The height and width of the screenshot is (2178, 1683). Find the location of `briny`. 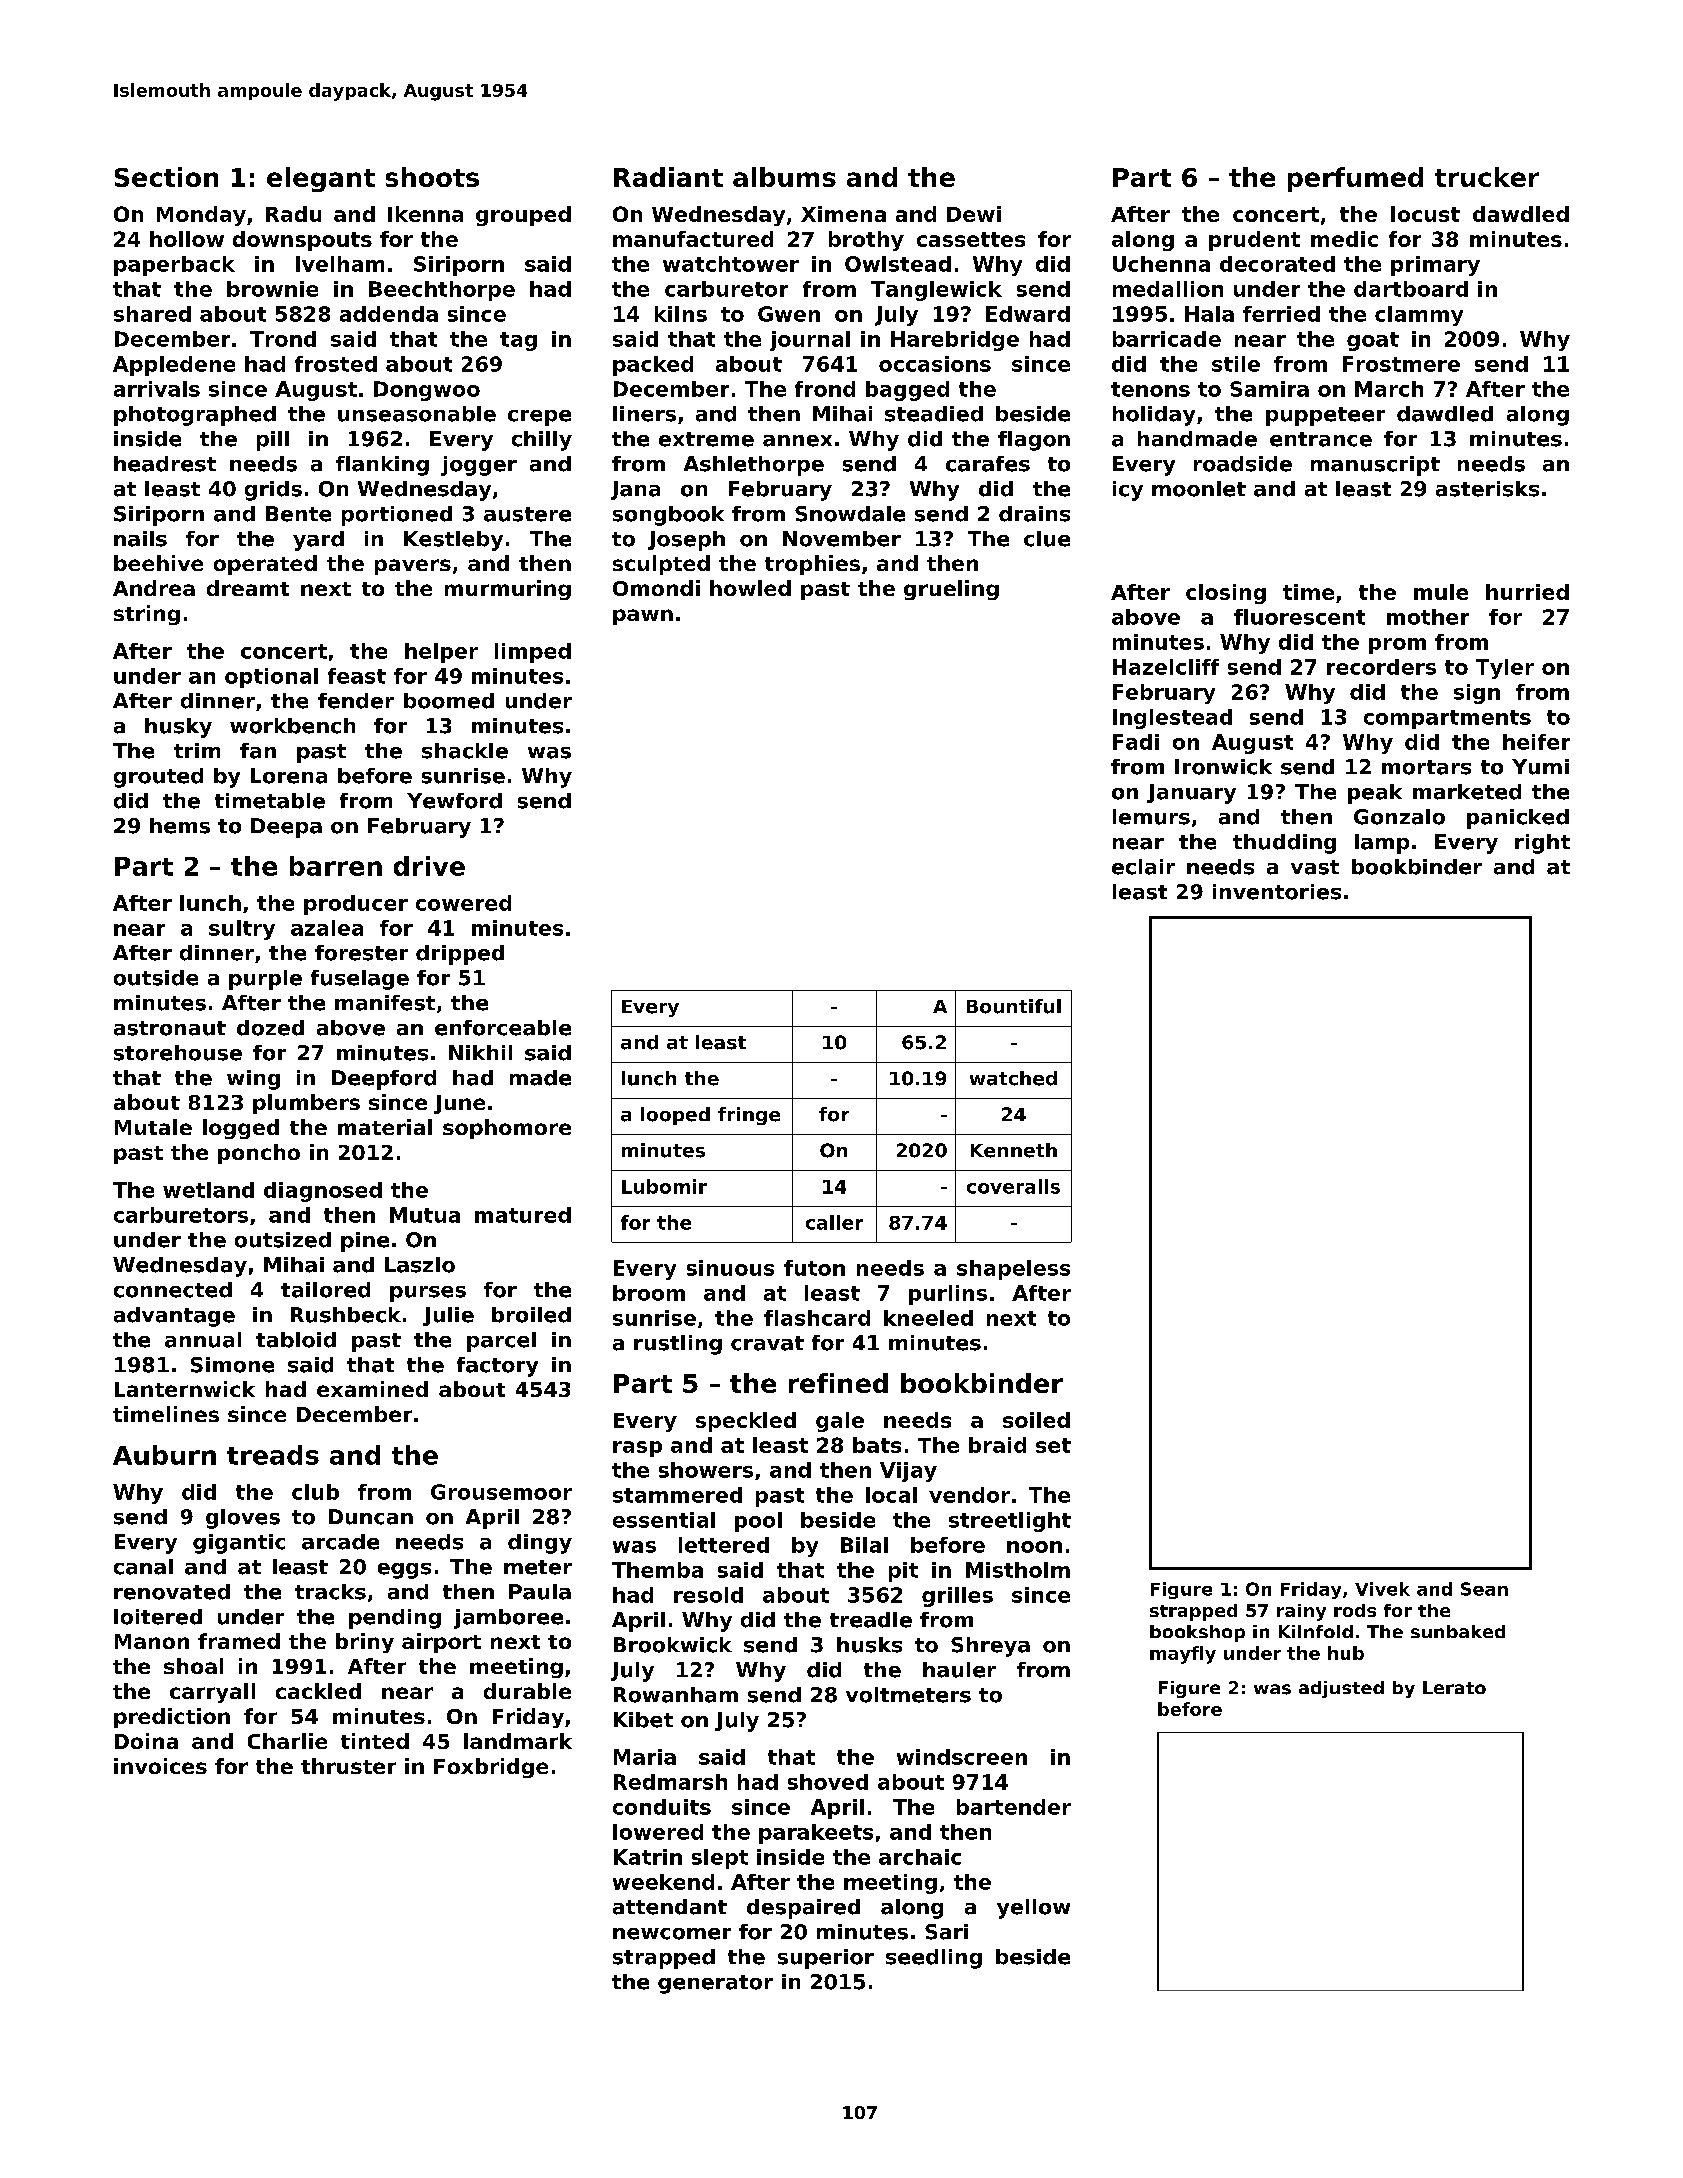

briny is located at coordinates (365, 1643).
